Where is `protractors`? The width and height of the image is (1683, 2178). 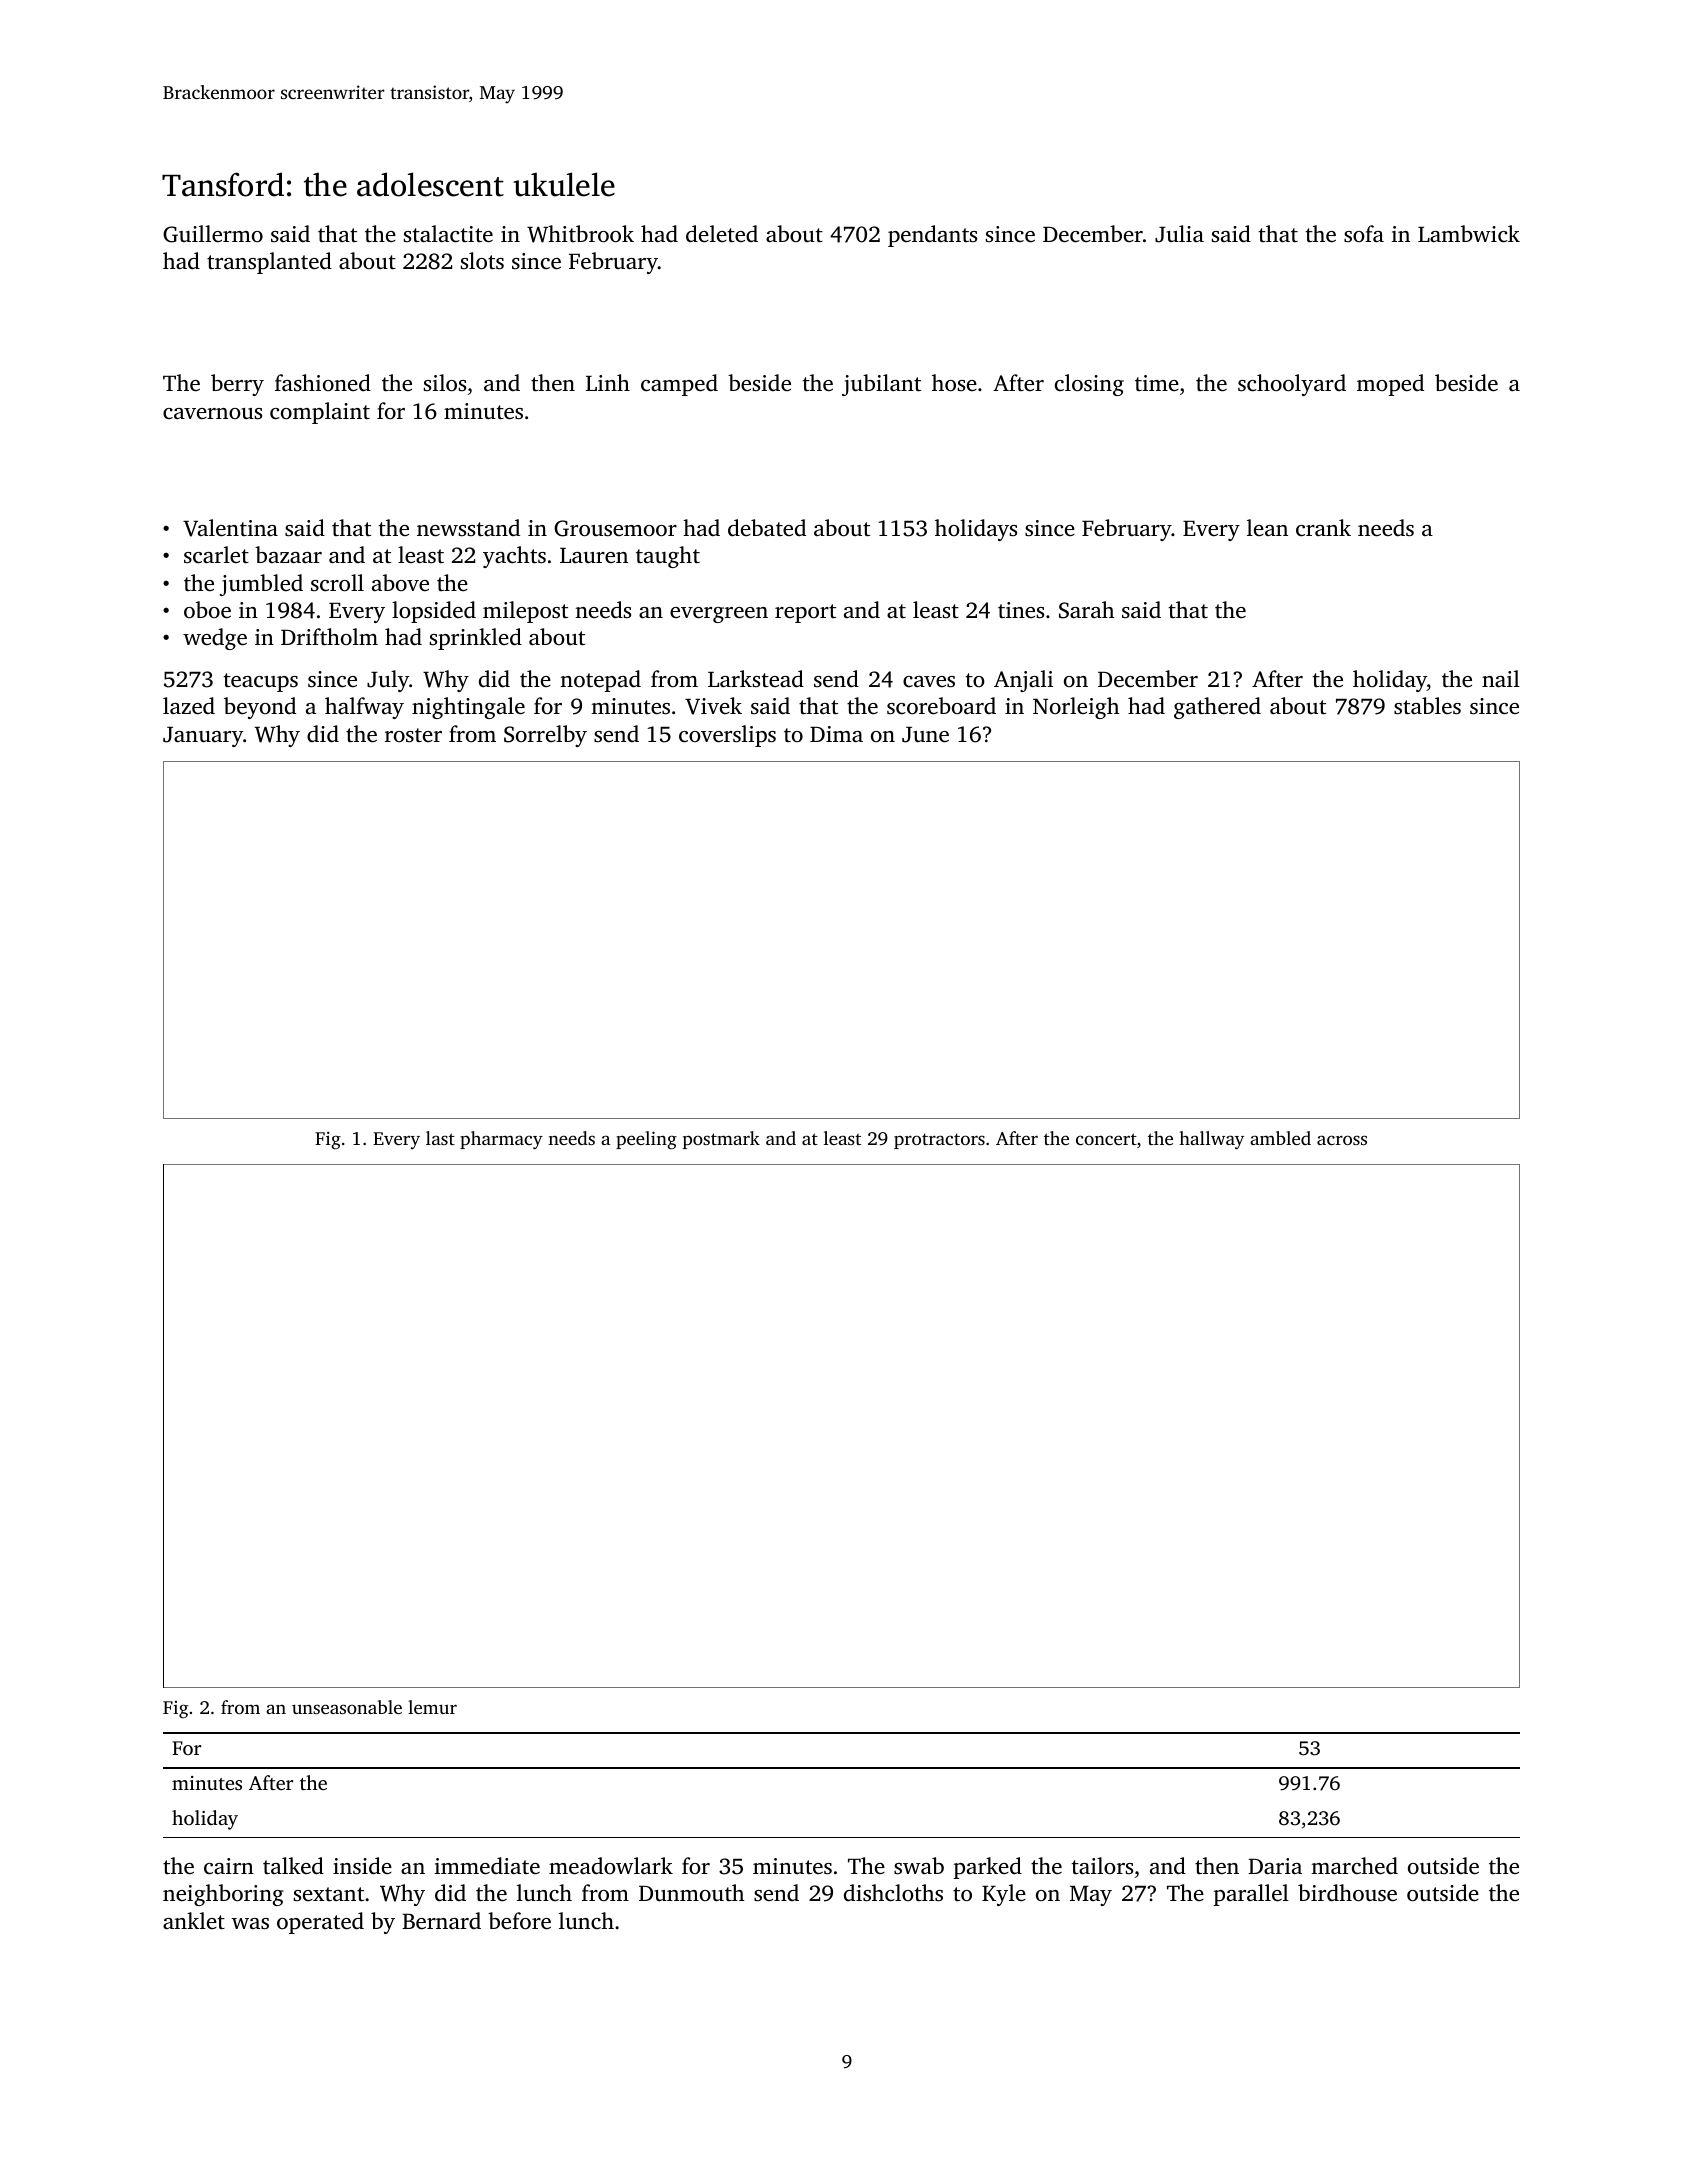
protractors is located at coordinates (939, 1141).
